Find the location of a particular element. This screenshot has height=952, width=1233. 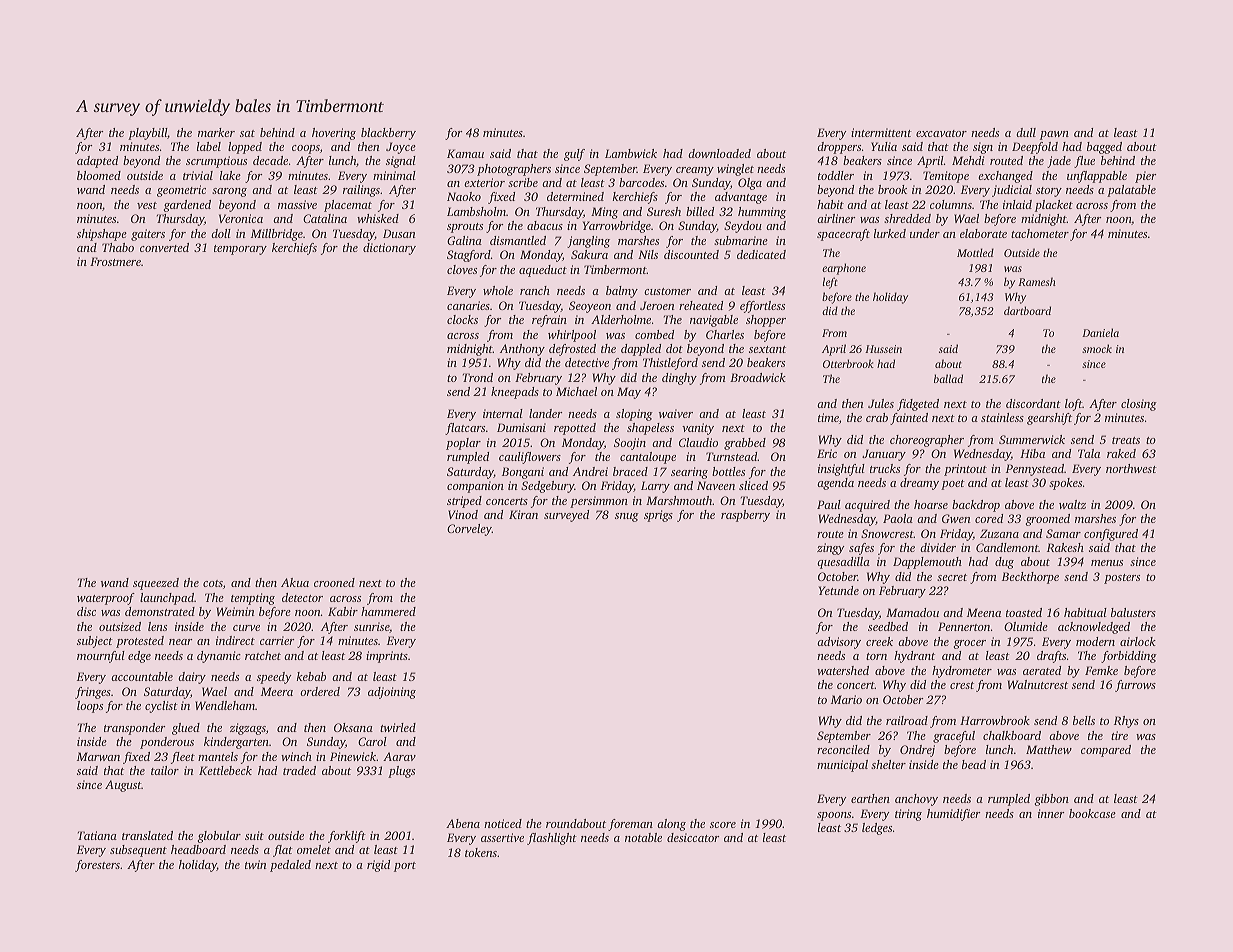

squeezed is located at coordinates (156, 584).
